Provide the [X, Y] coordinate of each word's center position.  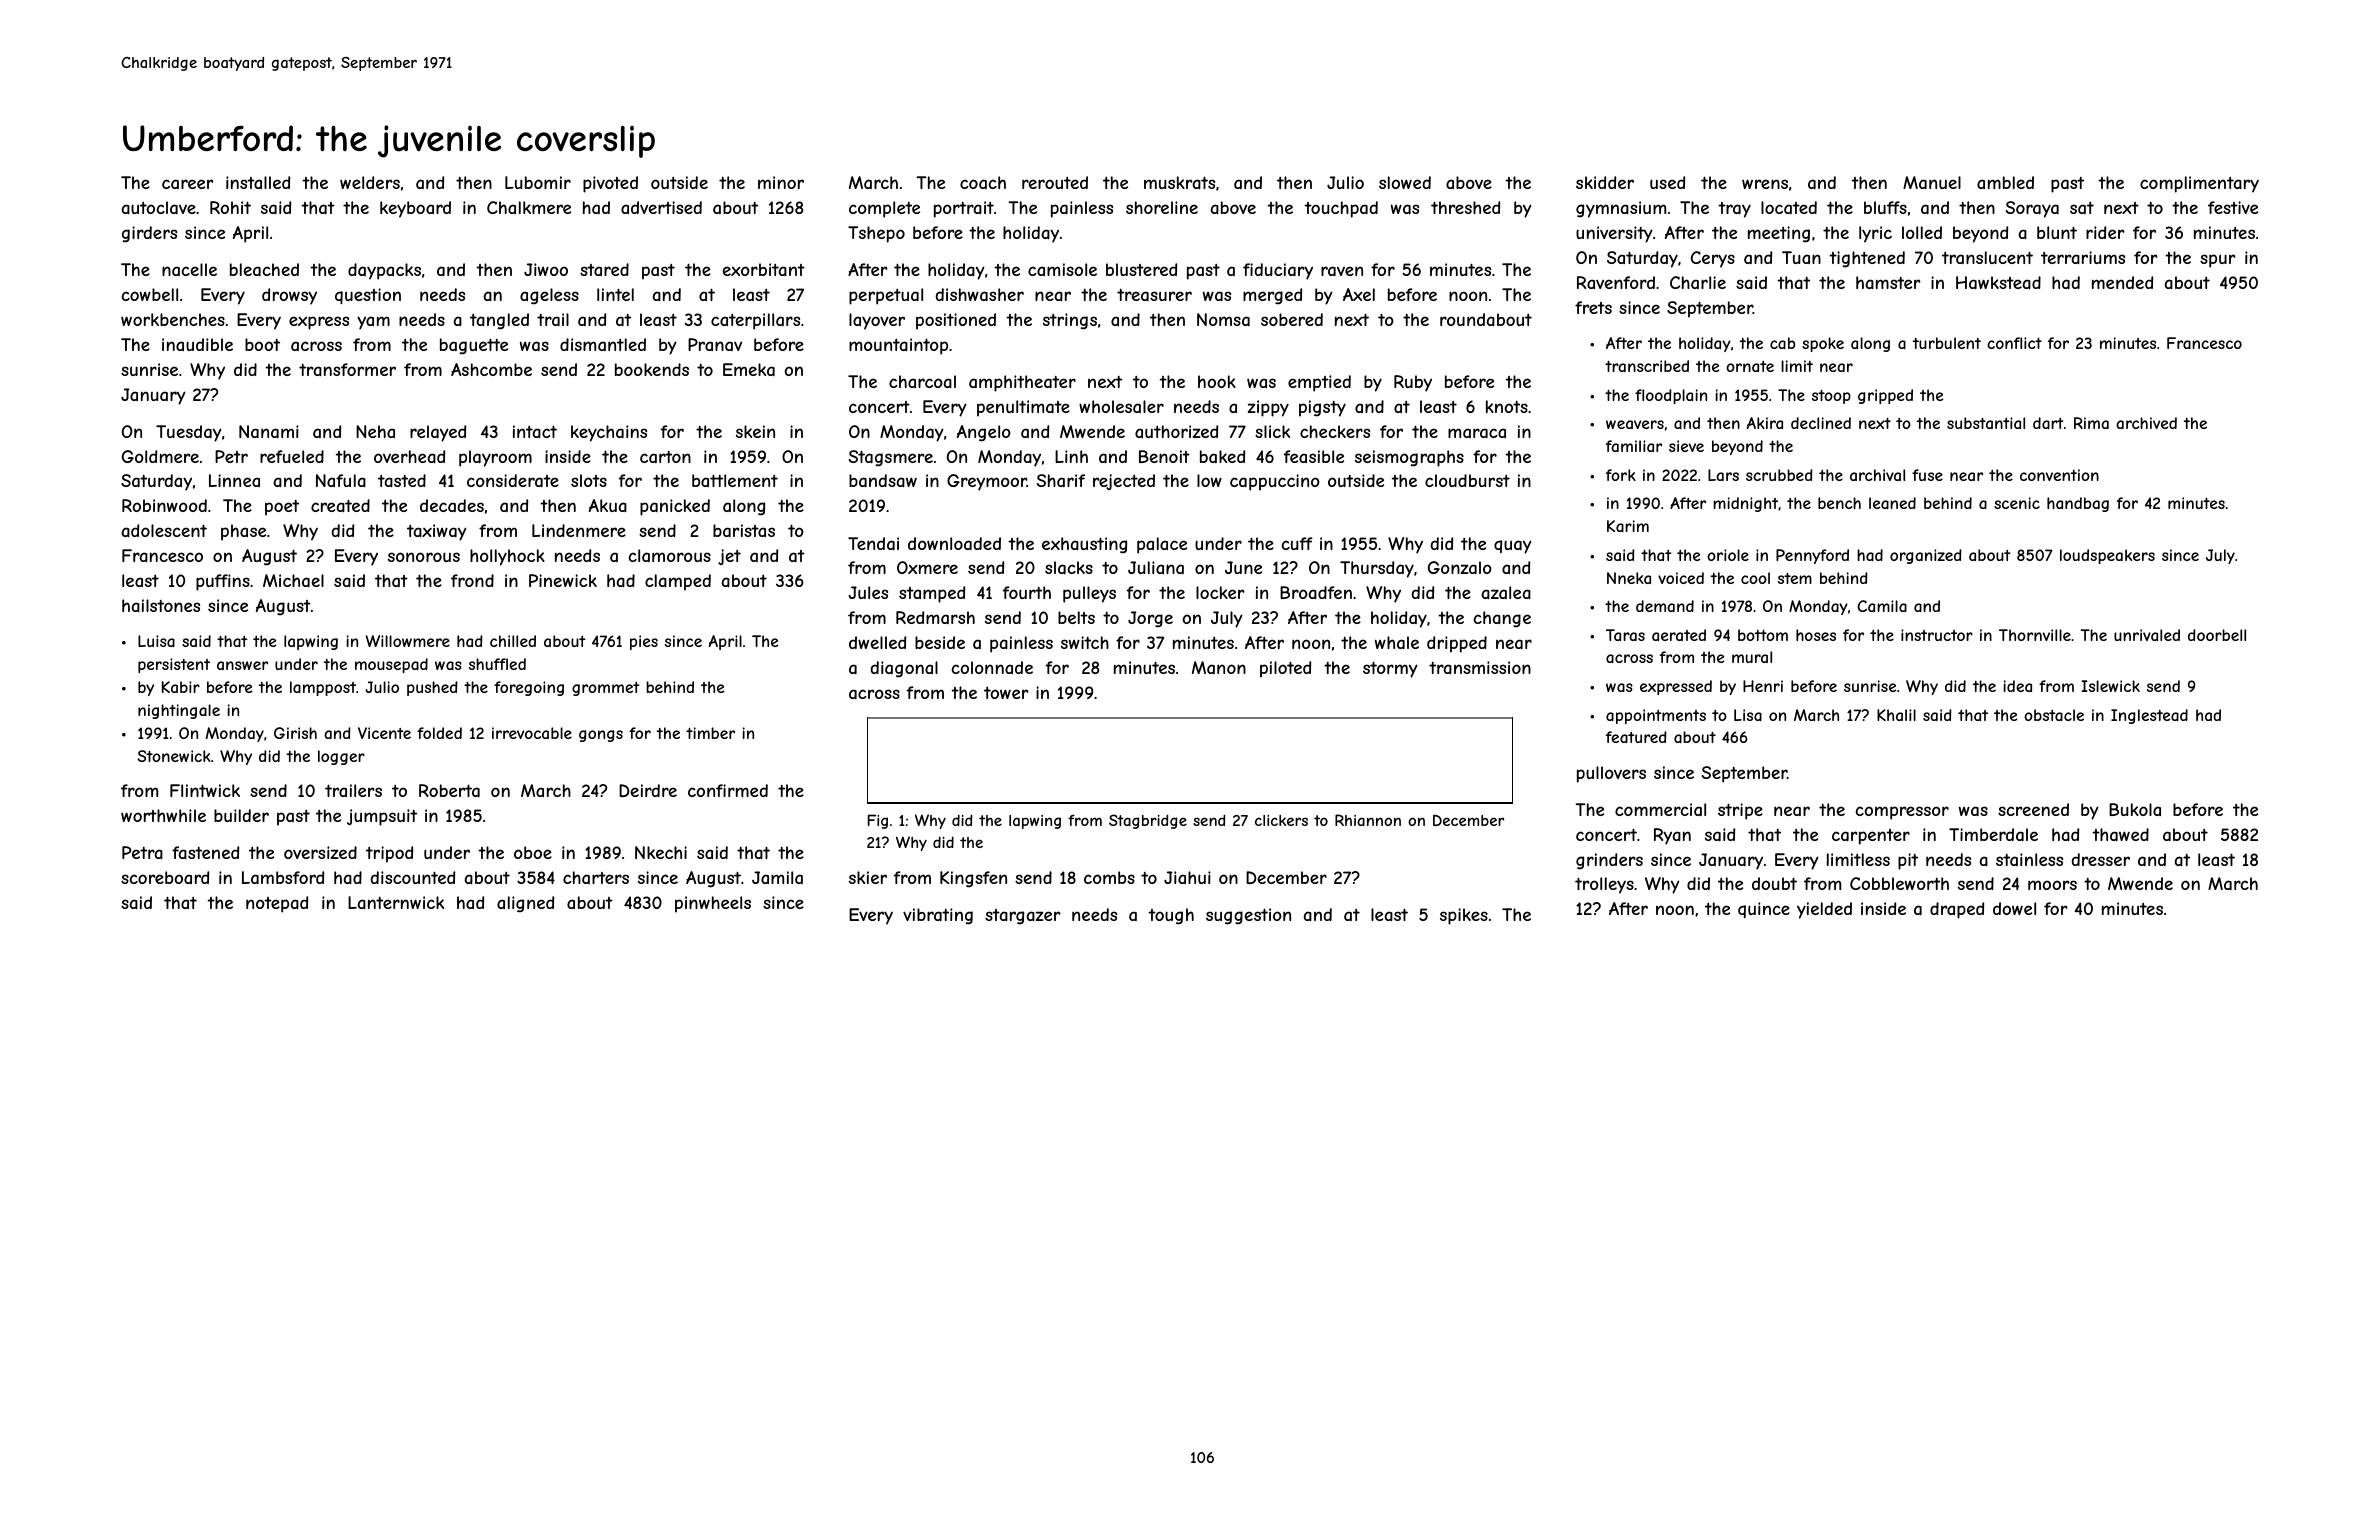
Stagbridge [1148, 821]
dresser [2100, 859]
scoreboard [165, 877]
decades [452, 505]
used [1667, 182]
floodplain [1671, 396]
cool [1755, 578]
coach [983, 182]
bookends [652, 369]
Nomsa [1223, 319]
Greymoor [987, 482]
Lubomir [538, 182]
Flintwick [205, 790]
